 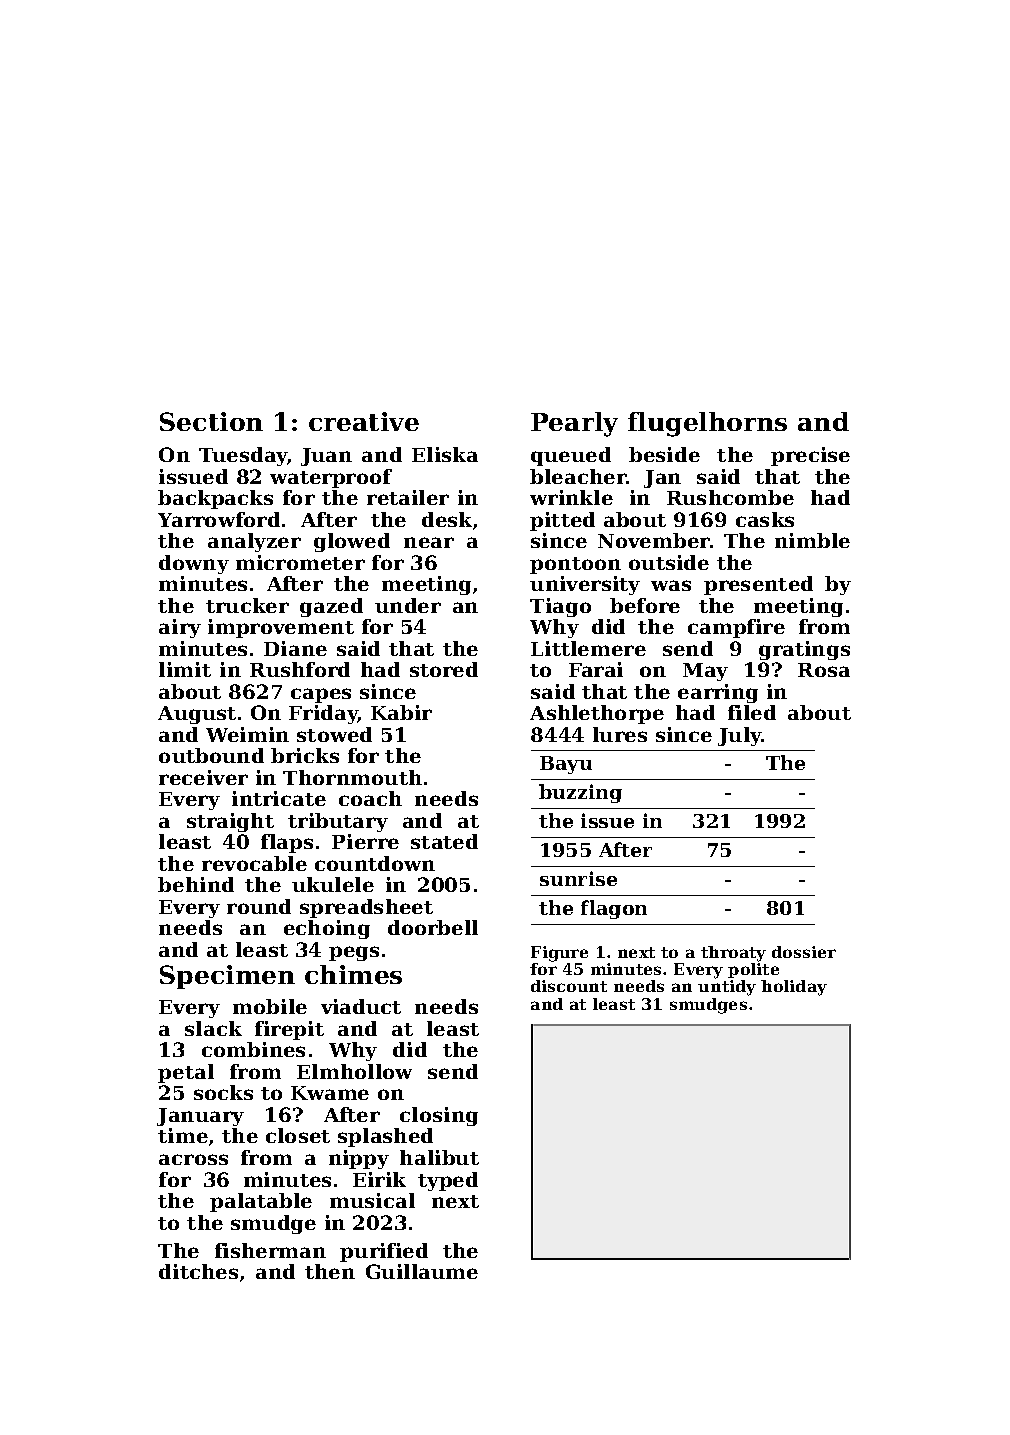 I want to click on then, so click(x=330, y=1271).
